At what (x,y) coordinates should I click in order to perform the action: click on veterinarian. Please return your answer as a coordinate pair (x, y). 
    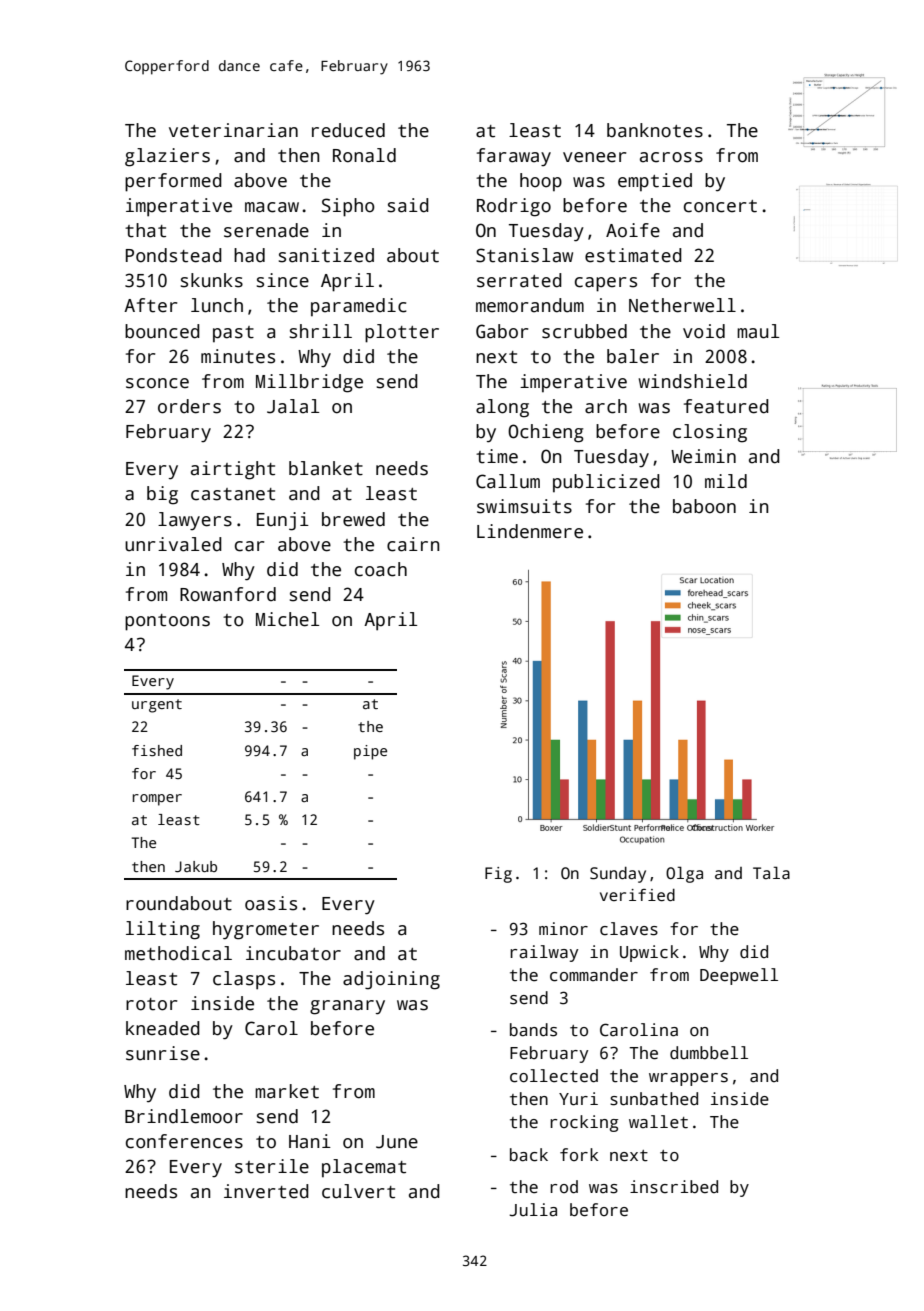
    Looking at the image, I should click on (233, 130).
